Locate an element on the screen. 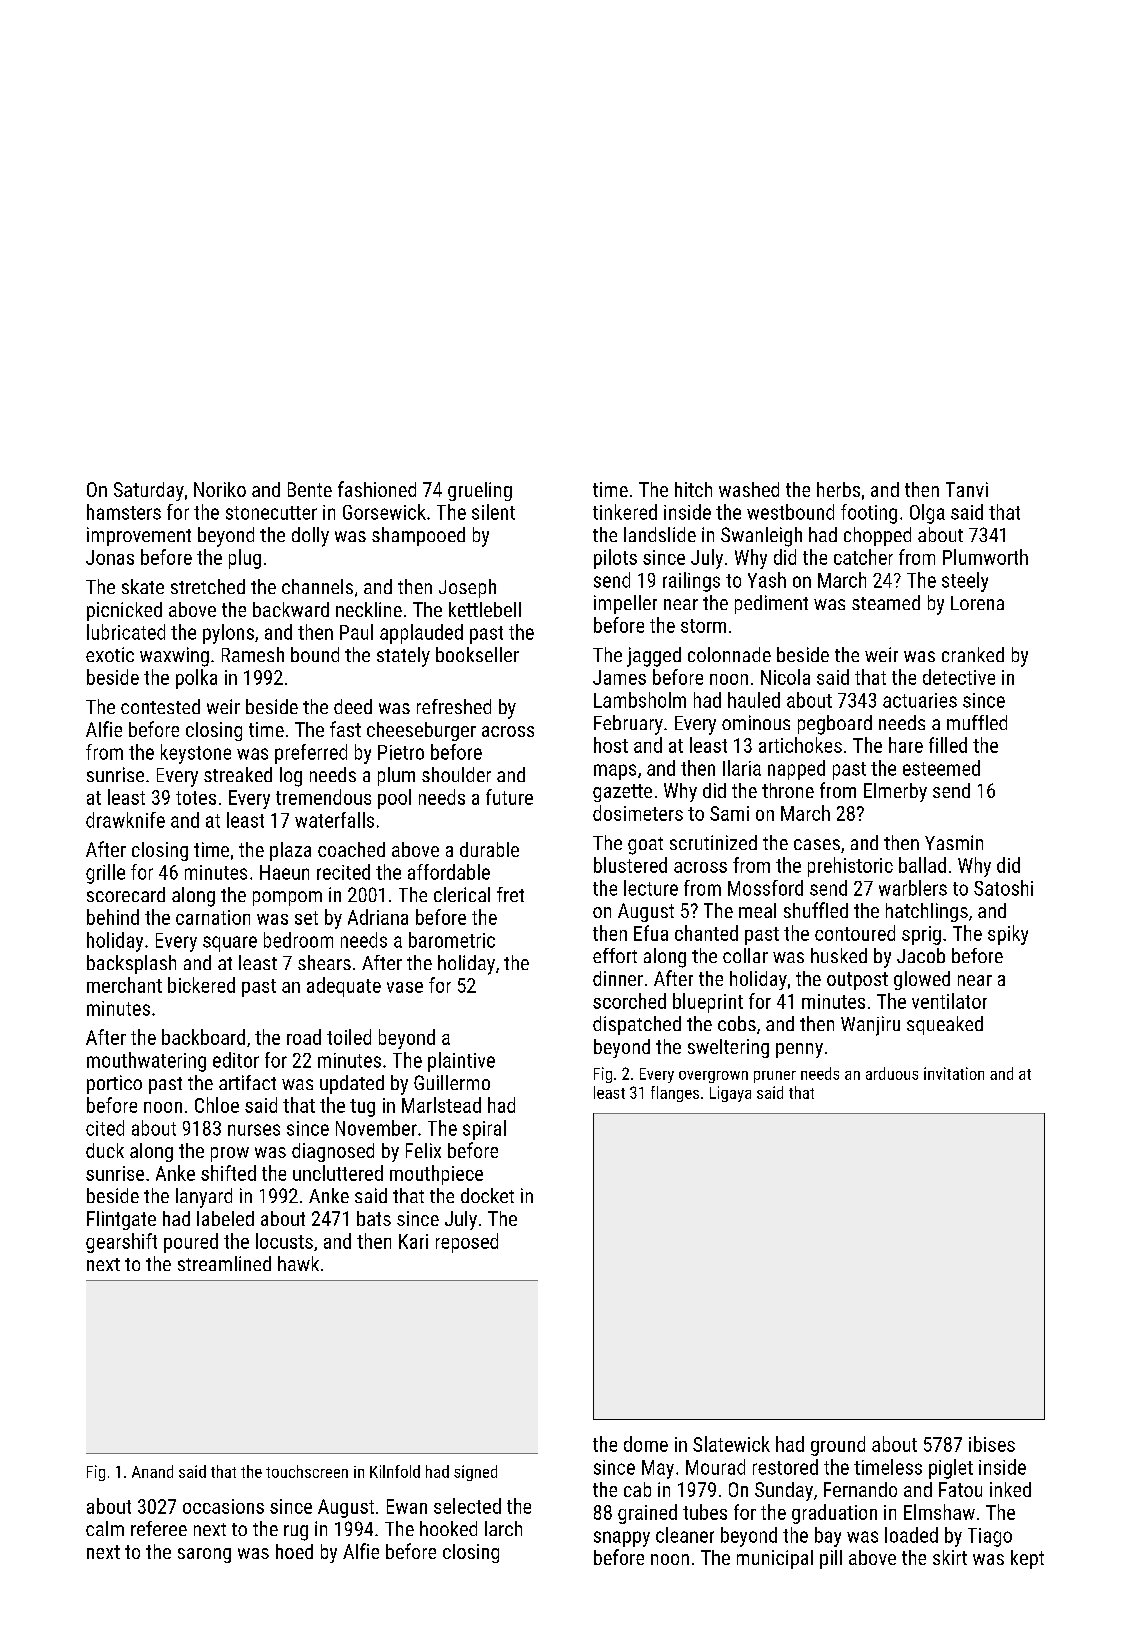 The height and width of the screenshot is (1638, 1131). grueling is located at coordinates (480, 491).
